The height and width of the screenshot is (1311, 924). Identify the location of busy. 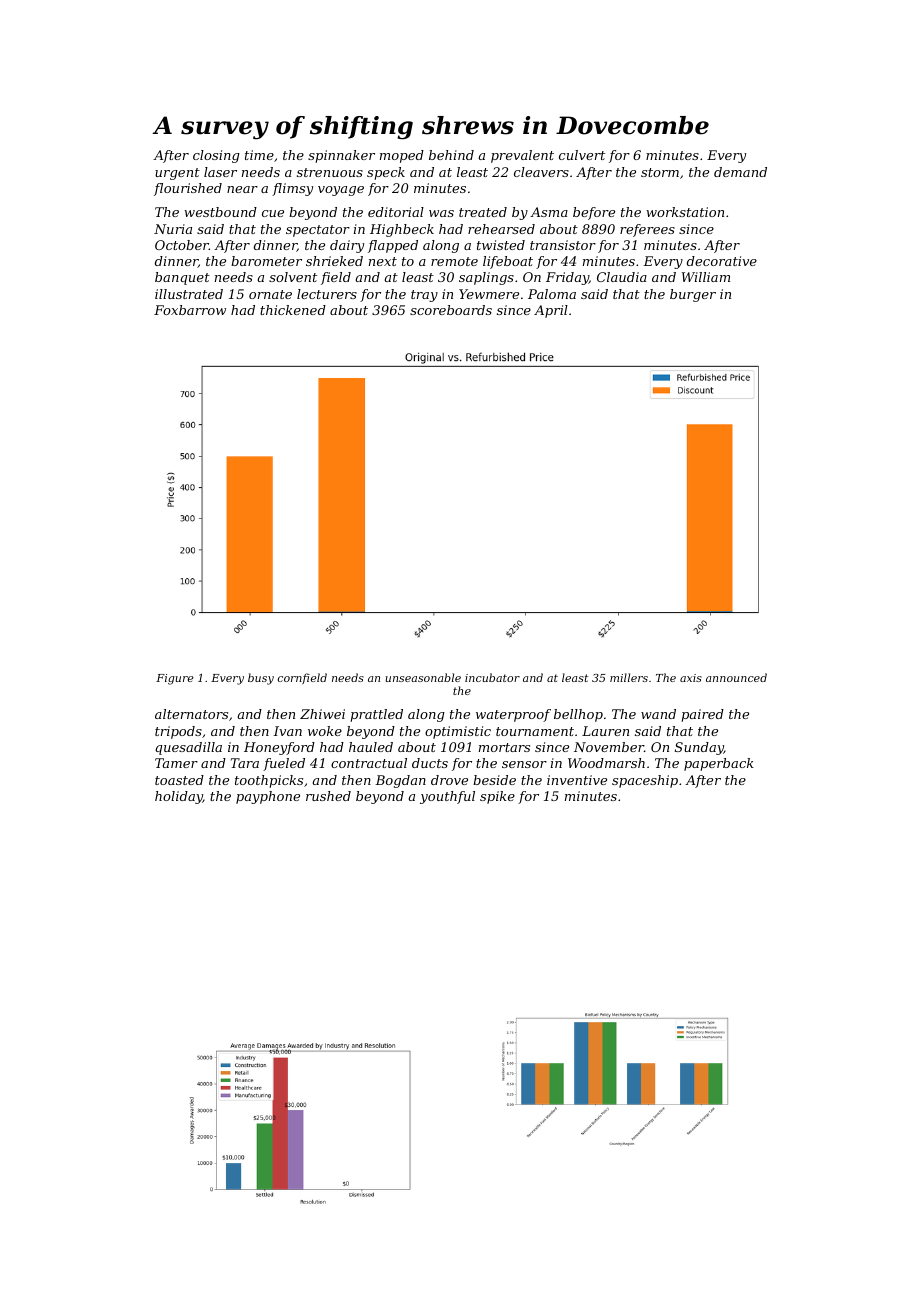
(261, 679).
